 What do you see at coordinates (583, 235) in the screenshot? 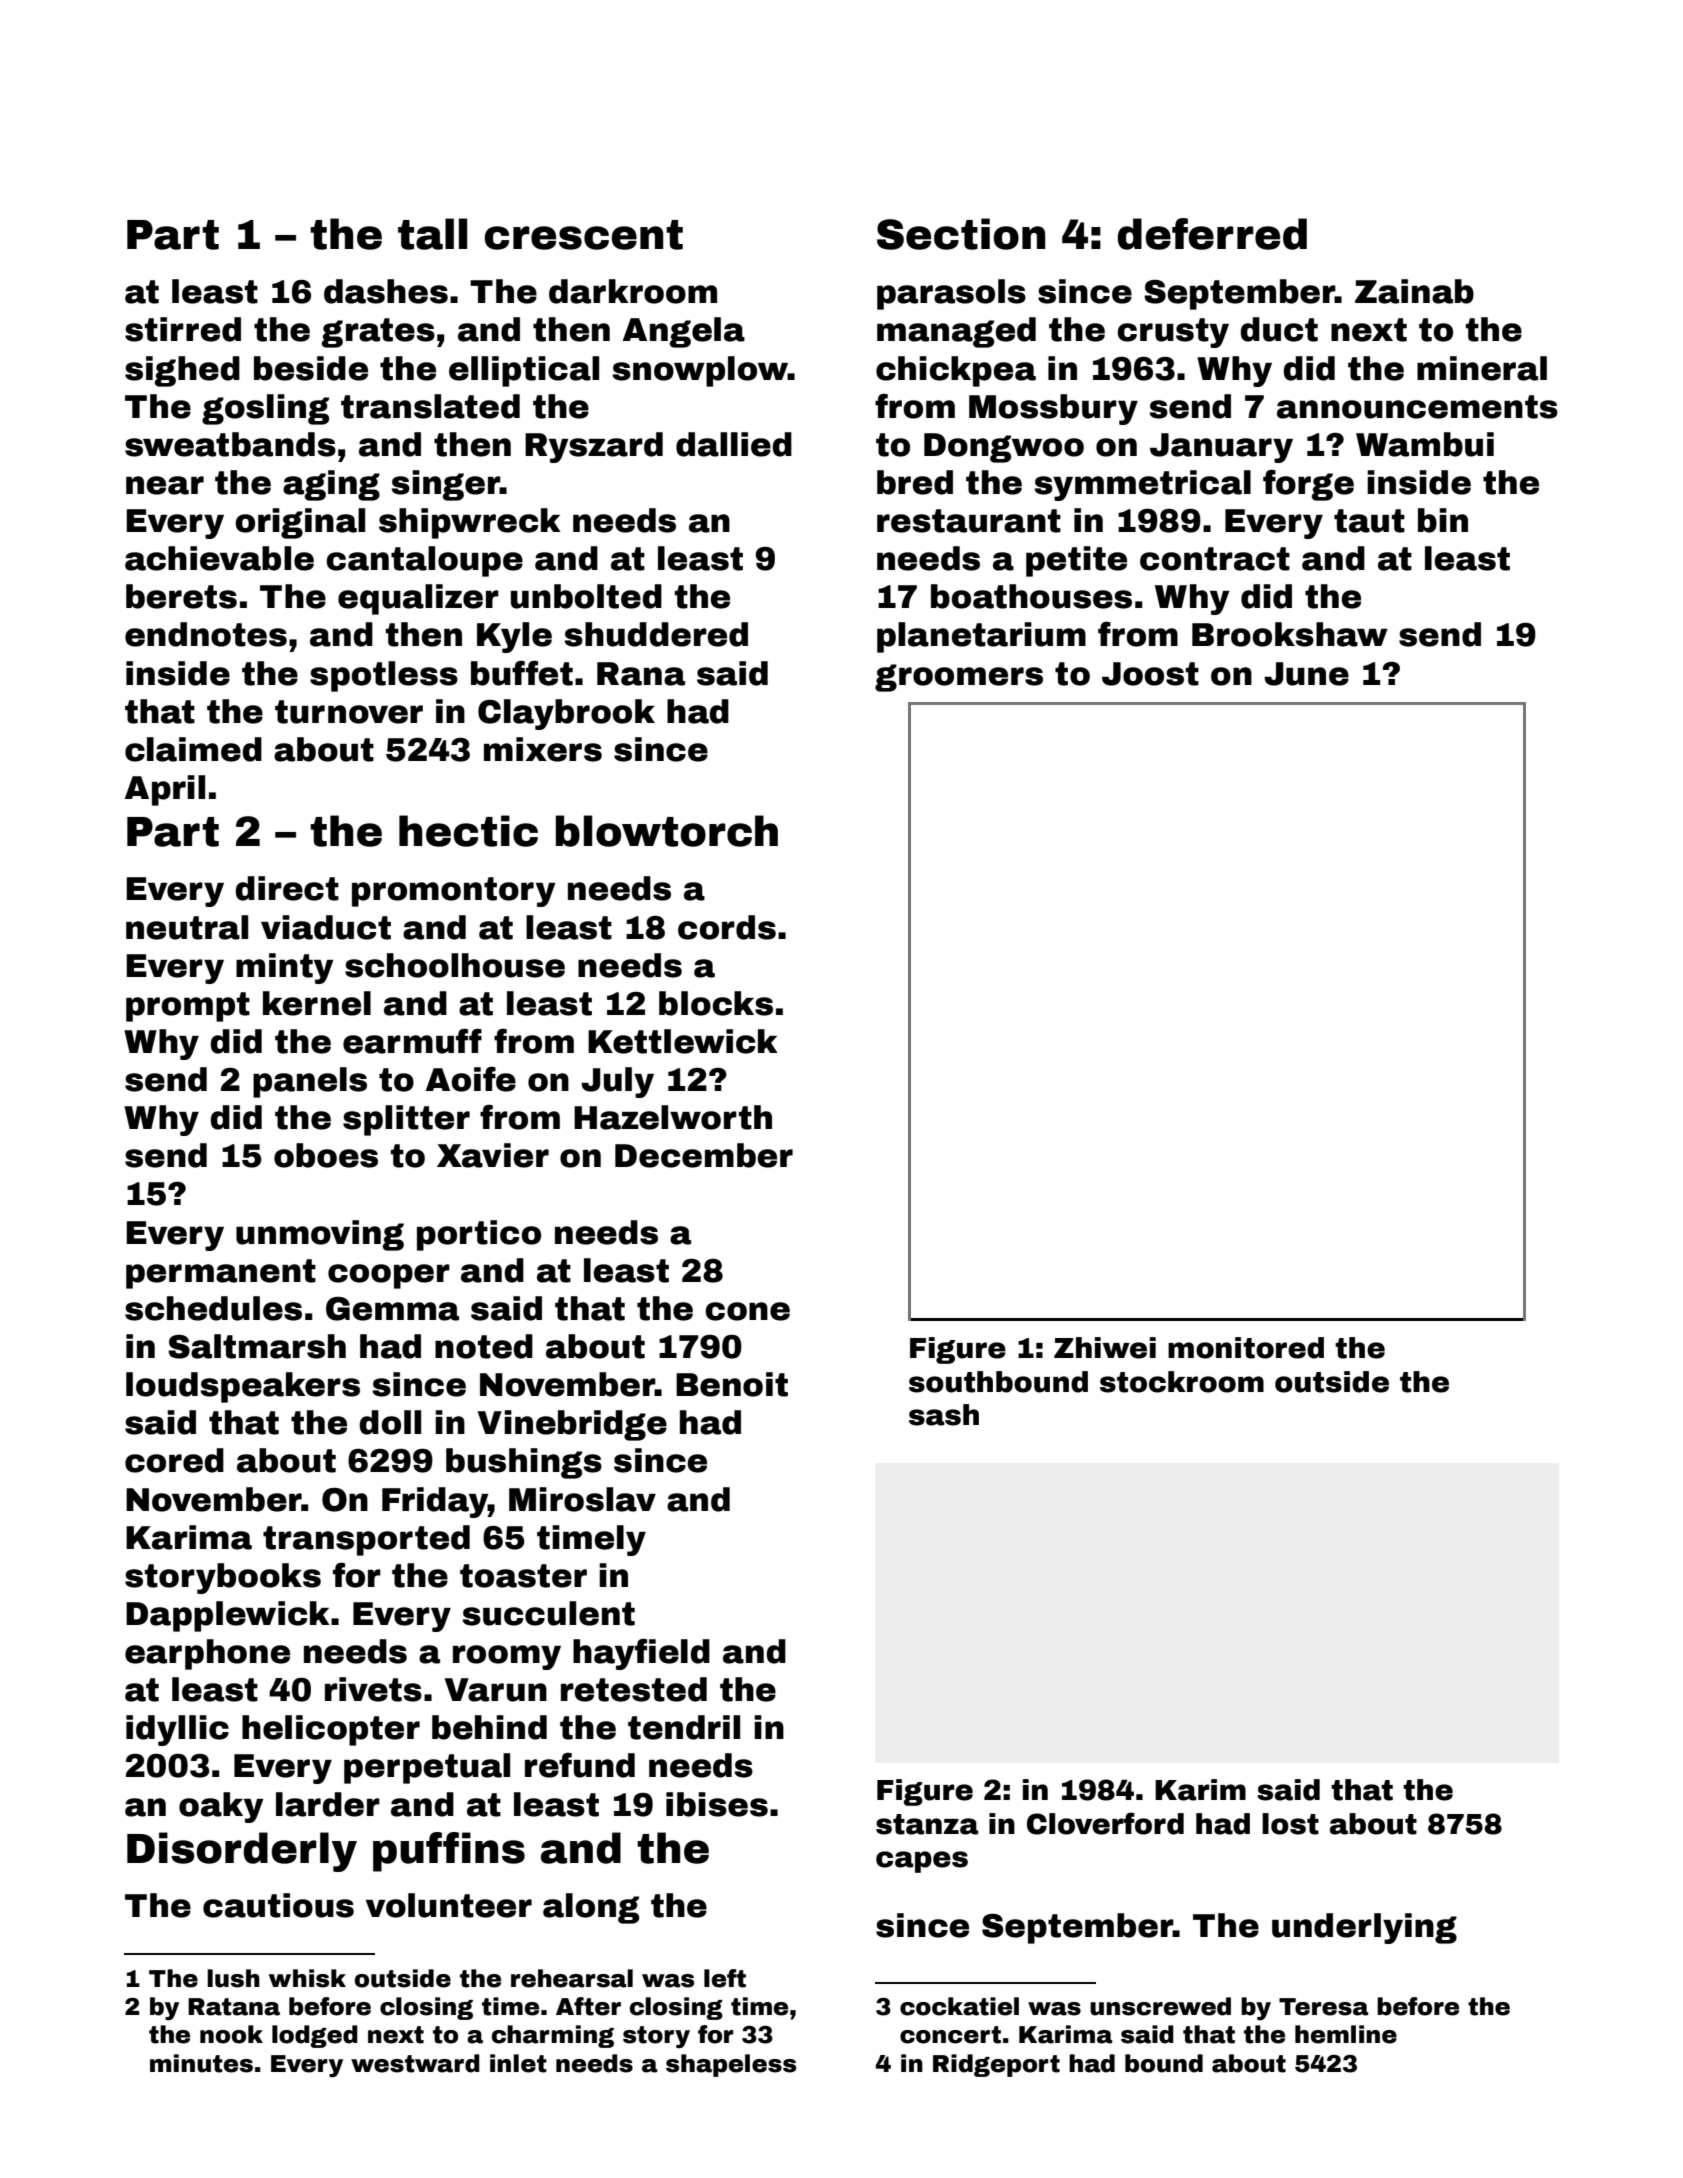
I see `crescent` at bounding box center [583, 235].
